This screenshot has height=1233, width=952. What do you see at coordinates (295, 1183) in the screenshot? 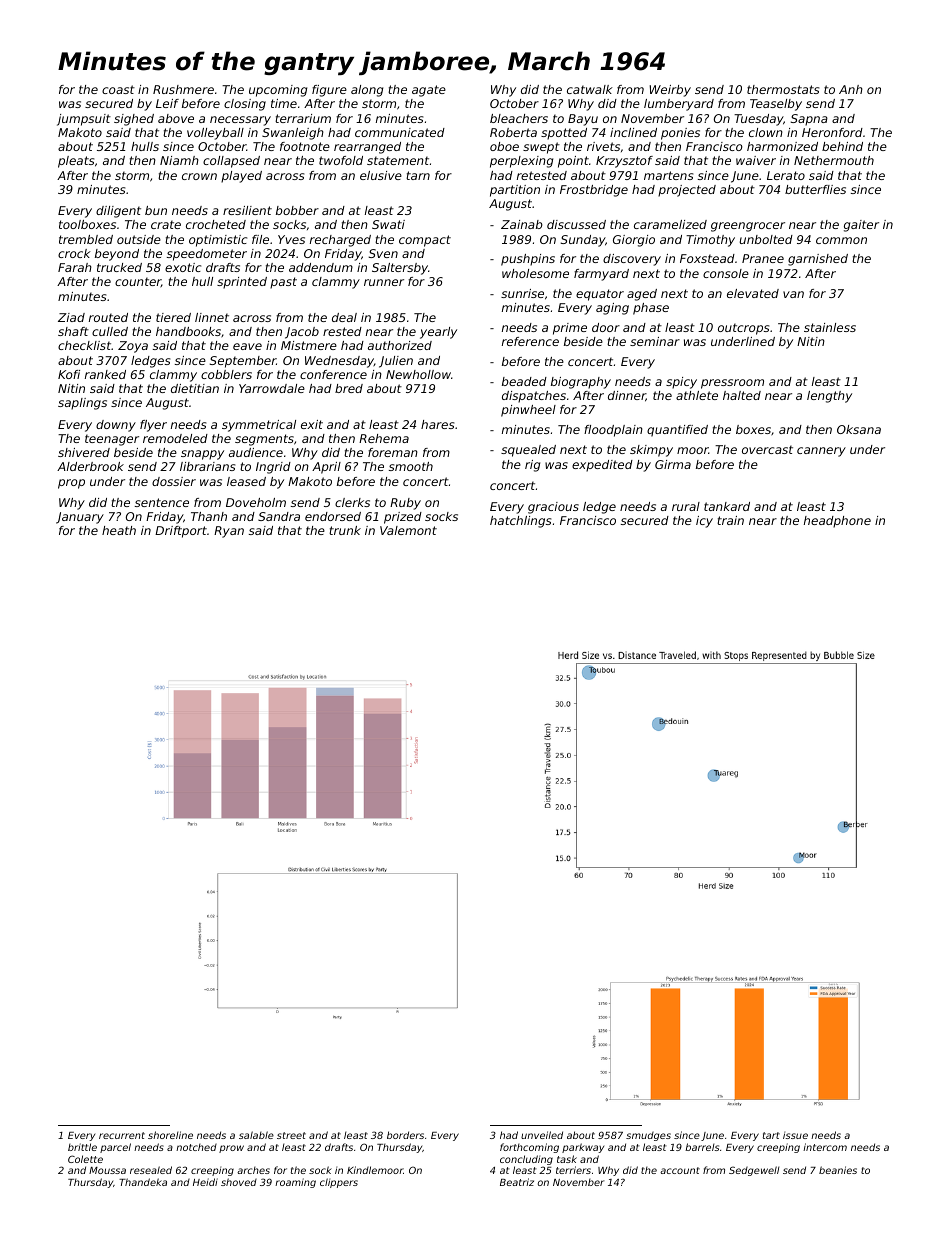
I see `roaming` at bounding box center [295, 1183].
